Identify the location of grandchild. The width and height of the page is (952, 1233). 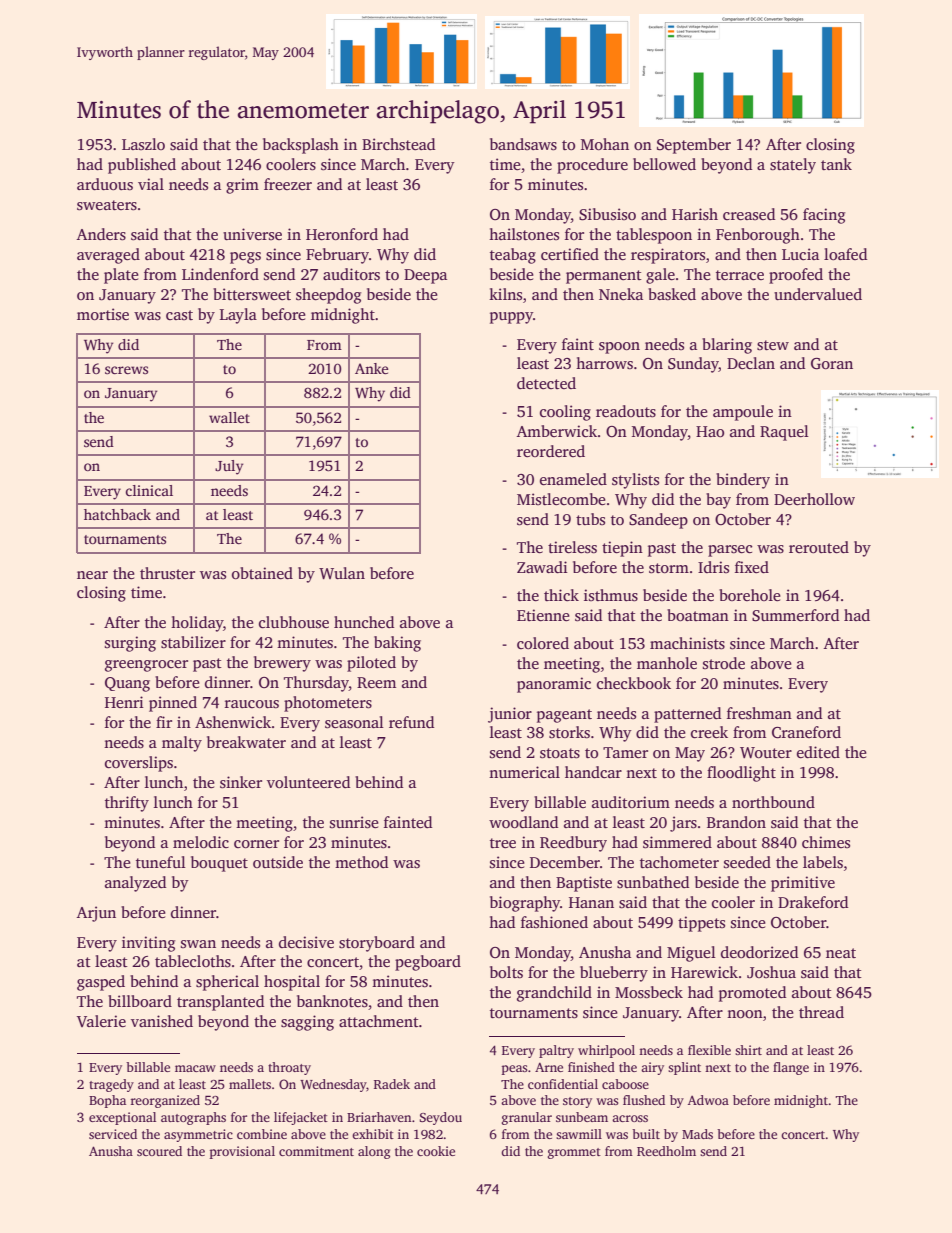
(554, 994).
